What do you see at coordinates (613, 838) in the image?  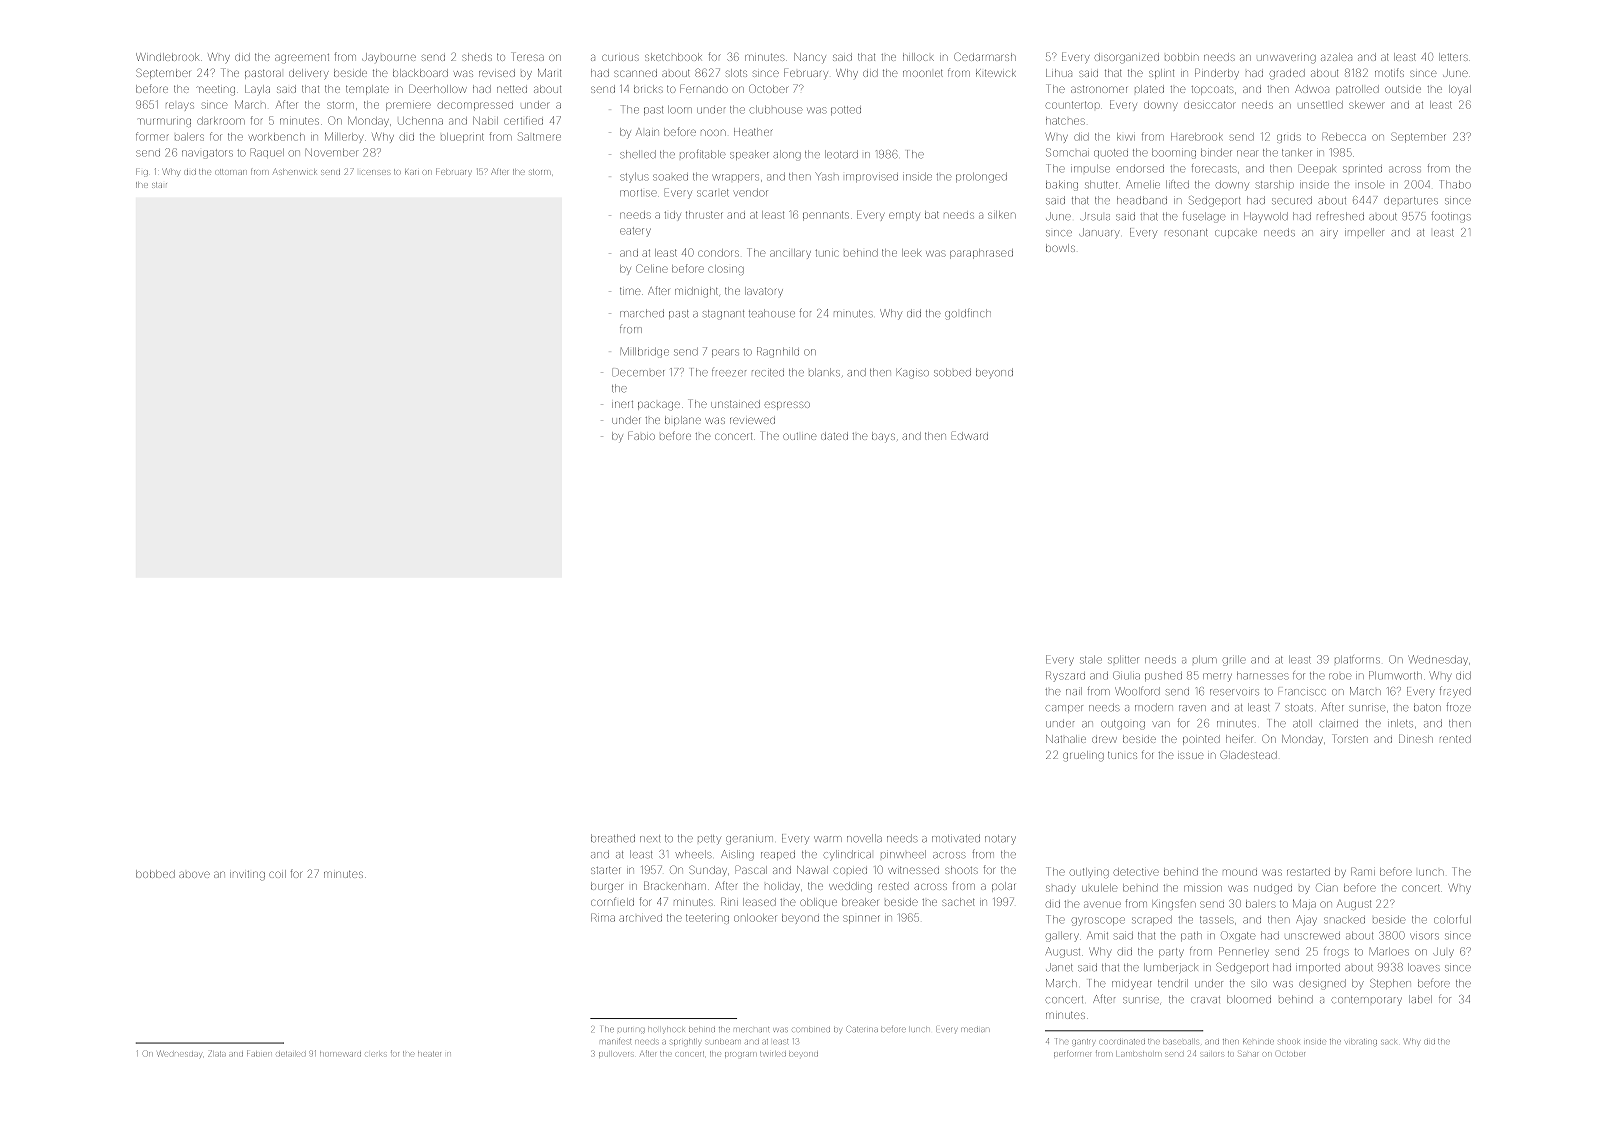 I see `breathed` at bounding box center [613, 838].
